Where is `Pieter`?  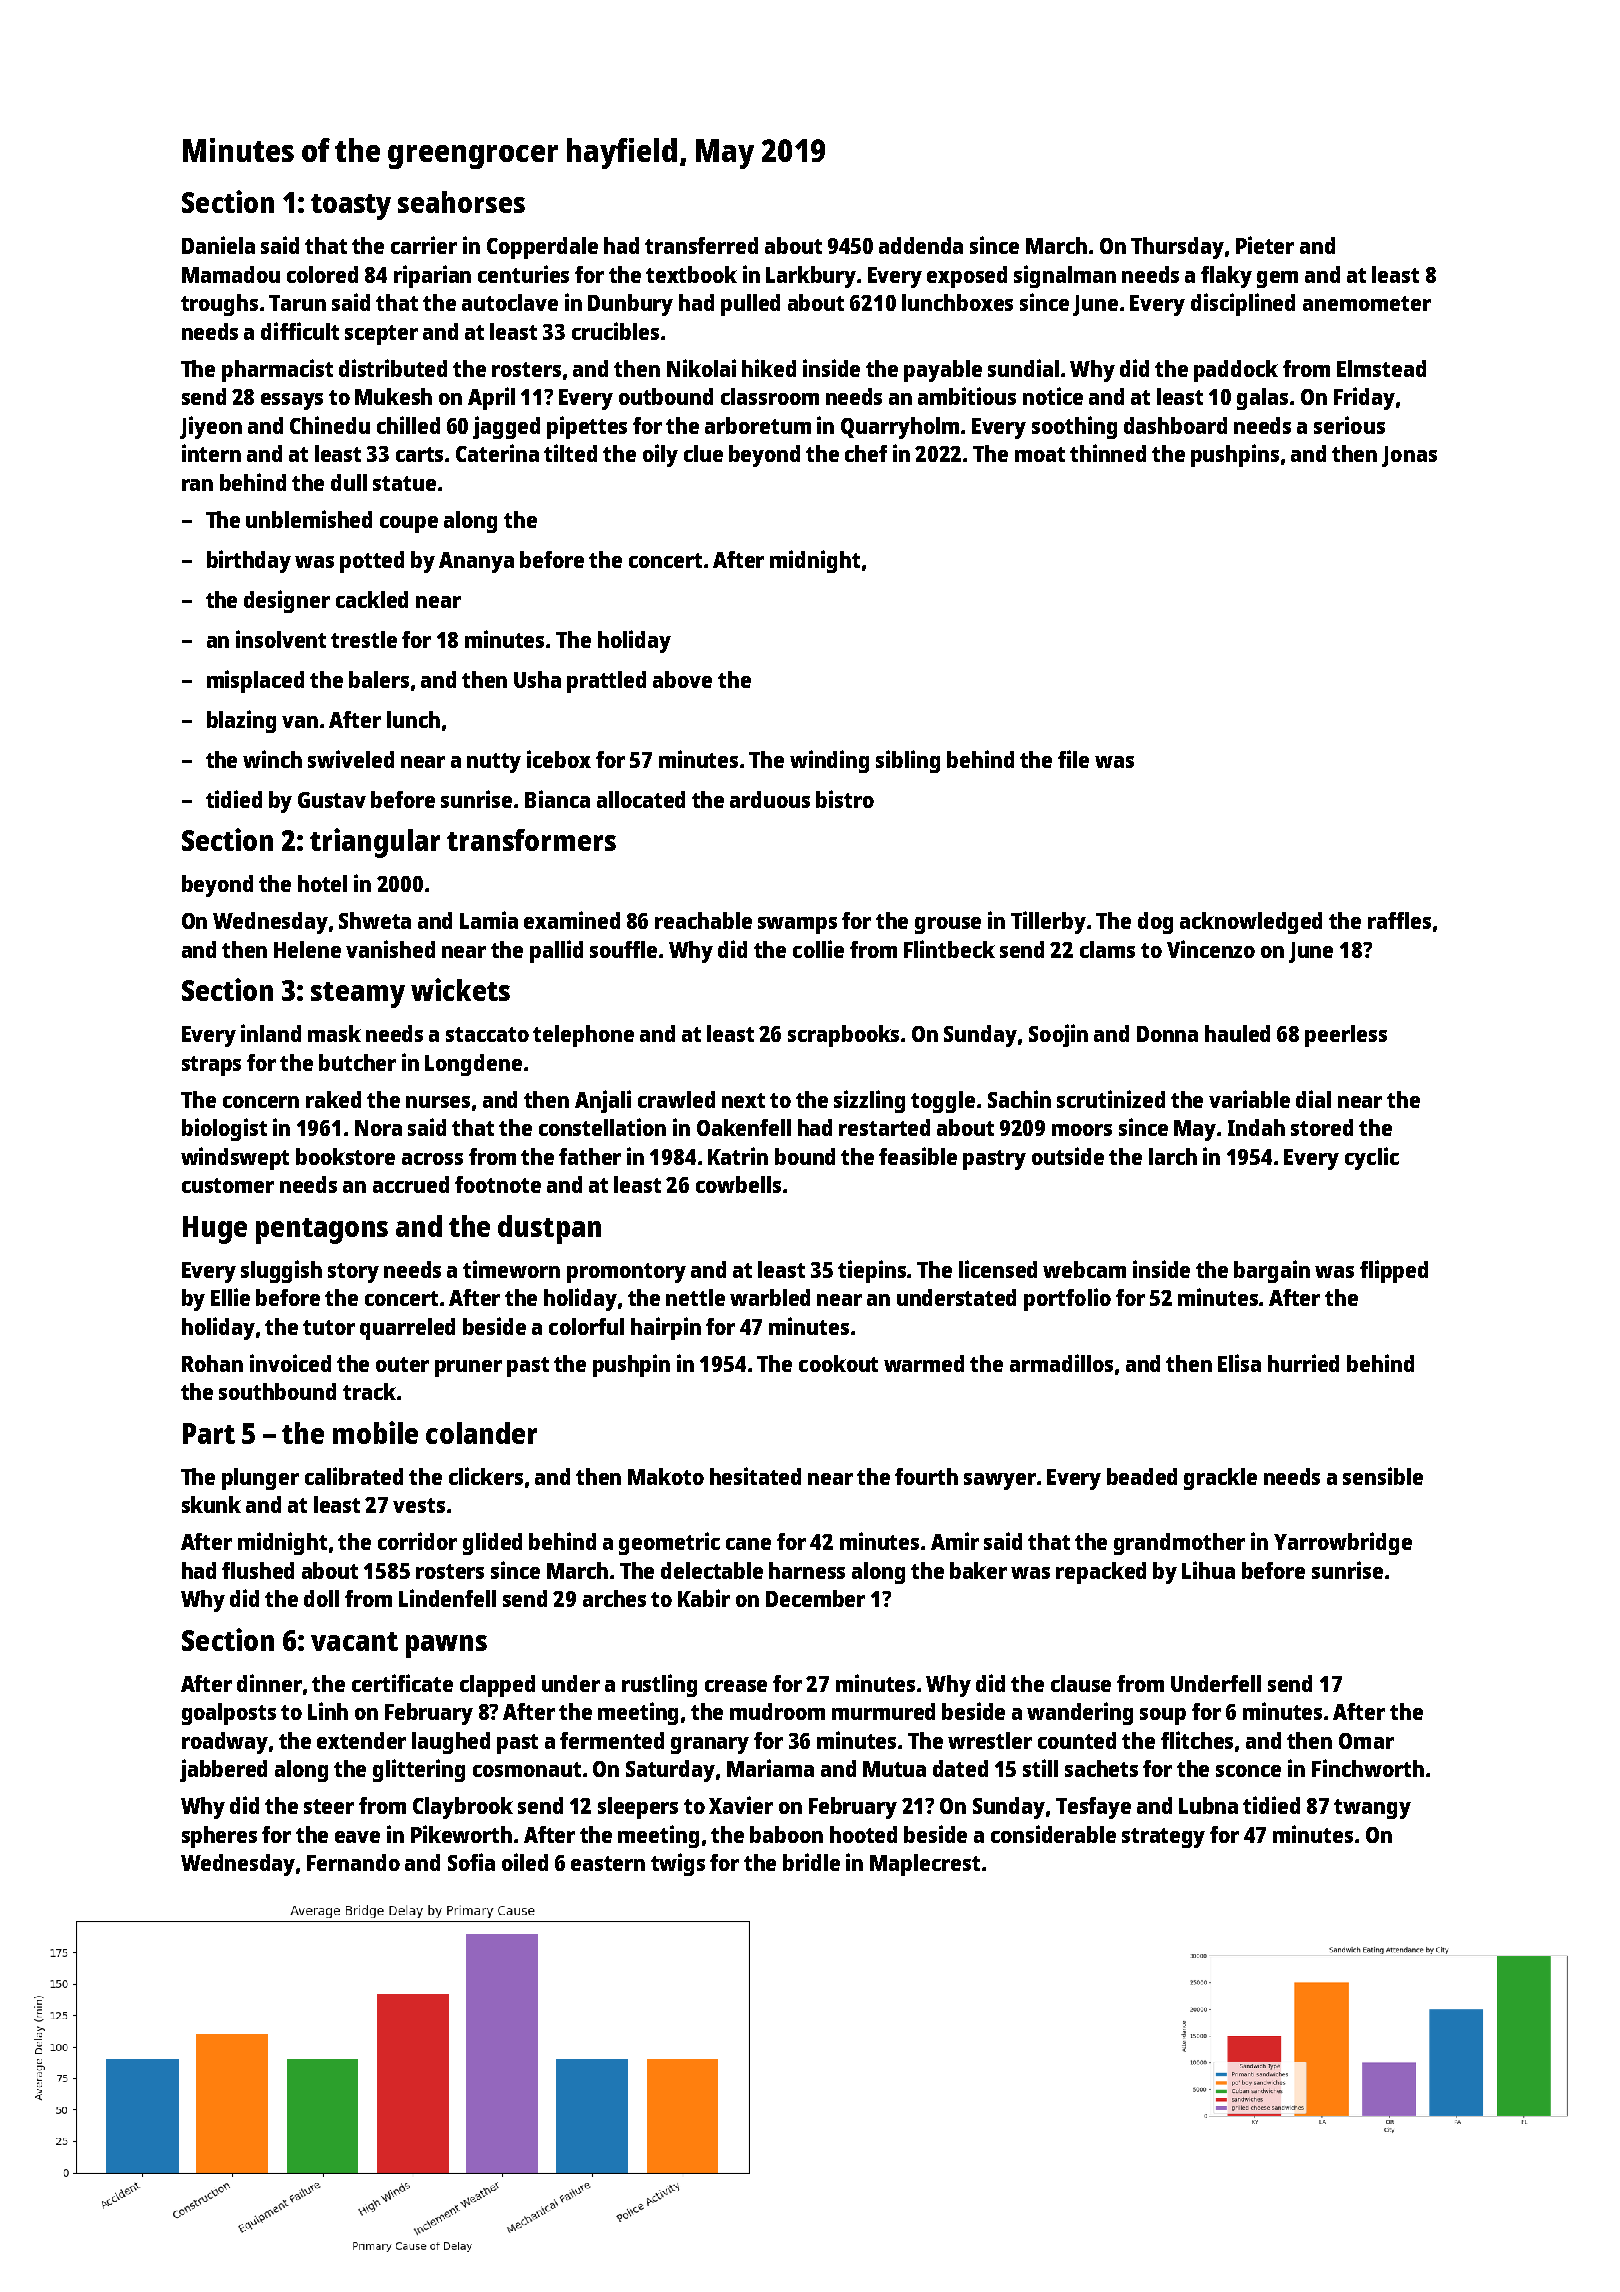
Pieter is located at coordinates (1265, 245).
